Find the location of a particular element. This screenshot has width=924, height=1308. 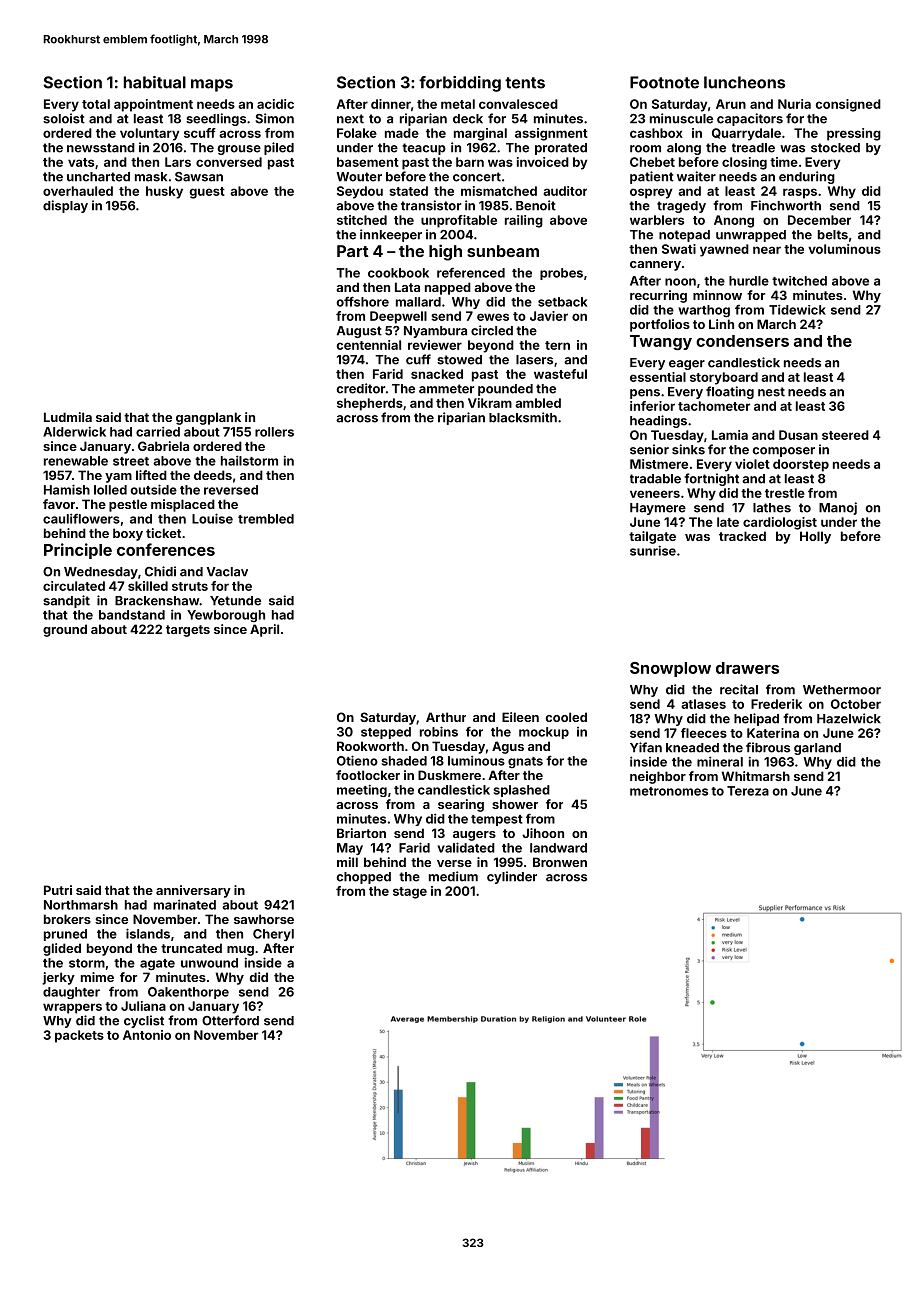

pestle is located at coordinates (128, 505).
